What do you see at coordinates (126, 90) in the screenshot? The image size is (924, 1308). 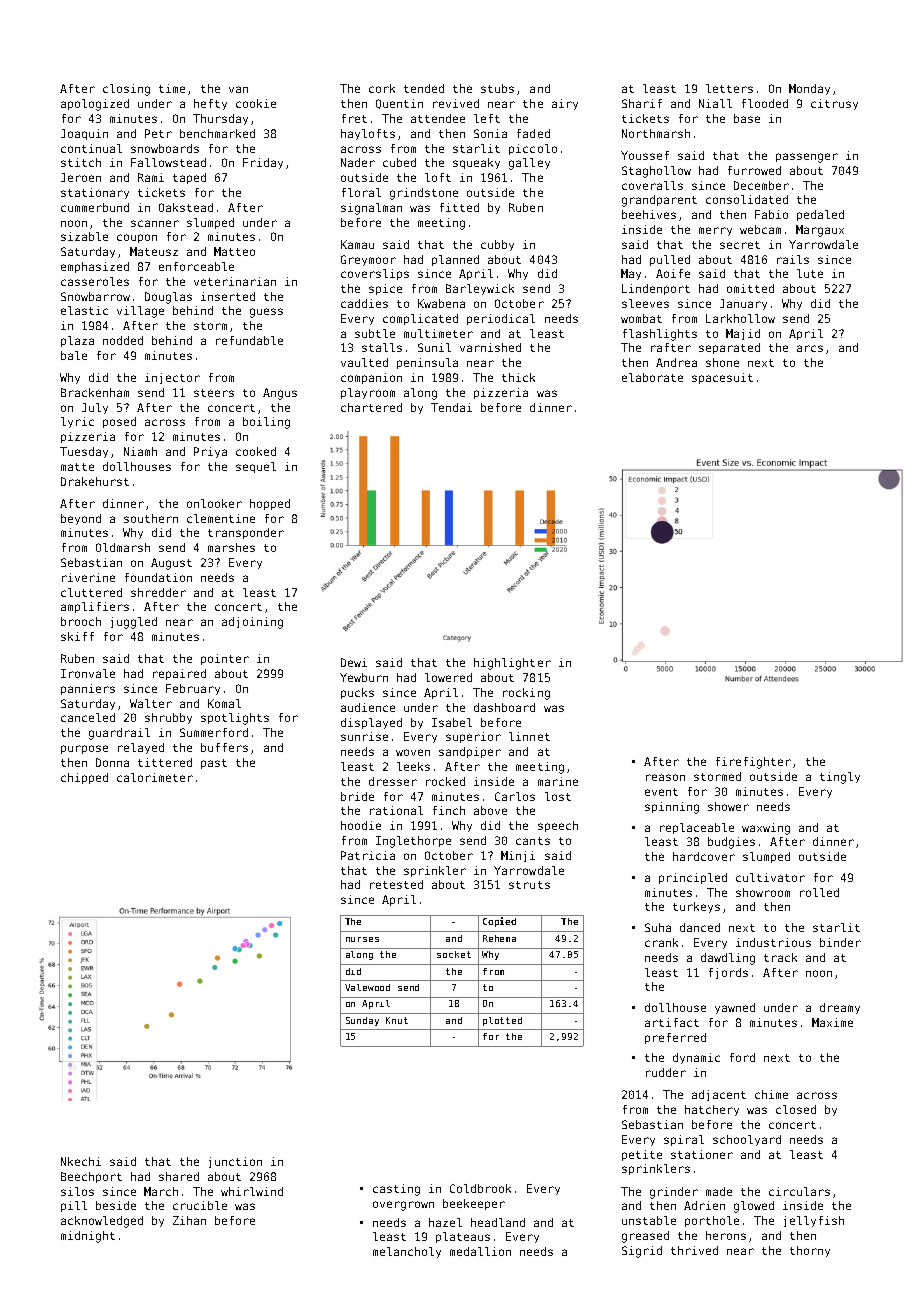 I see `closing` at bounding box center [126, 90].
